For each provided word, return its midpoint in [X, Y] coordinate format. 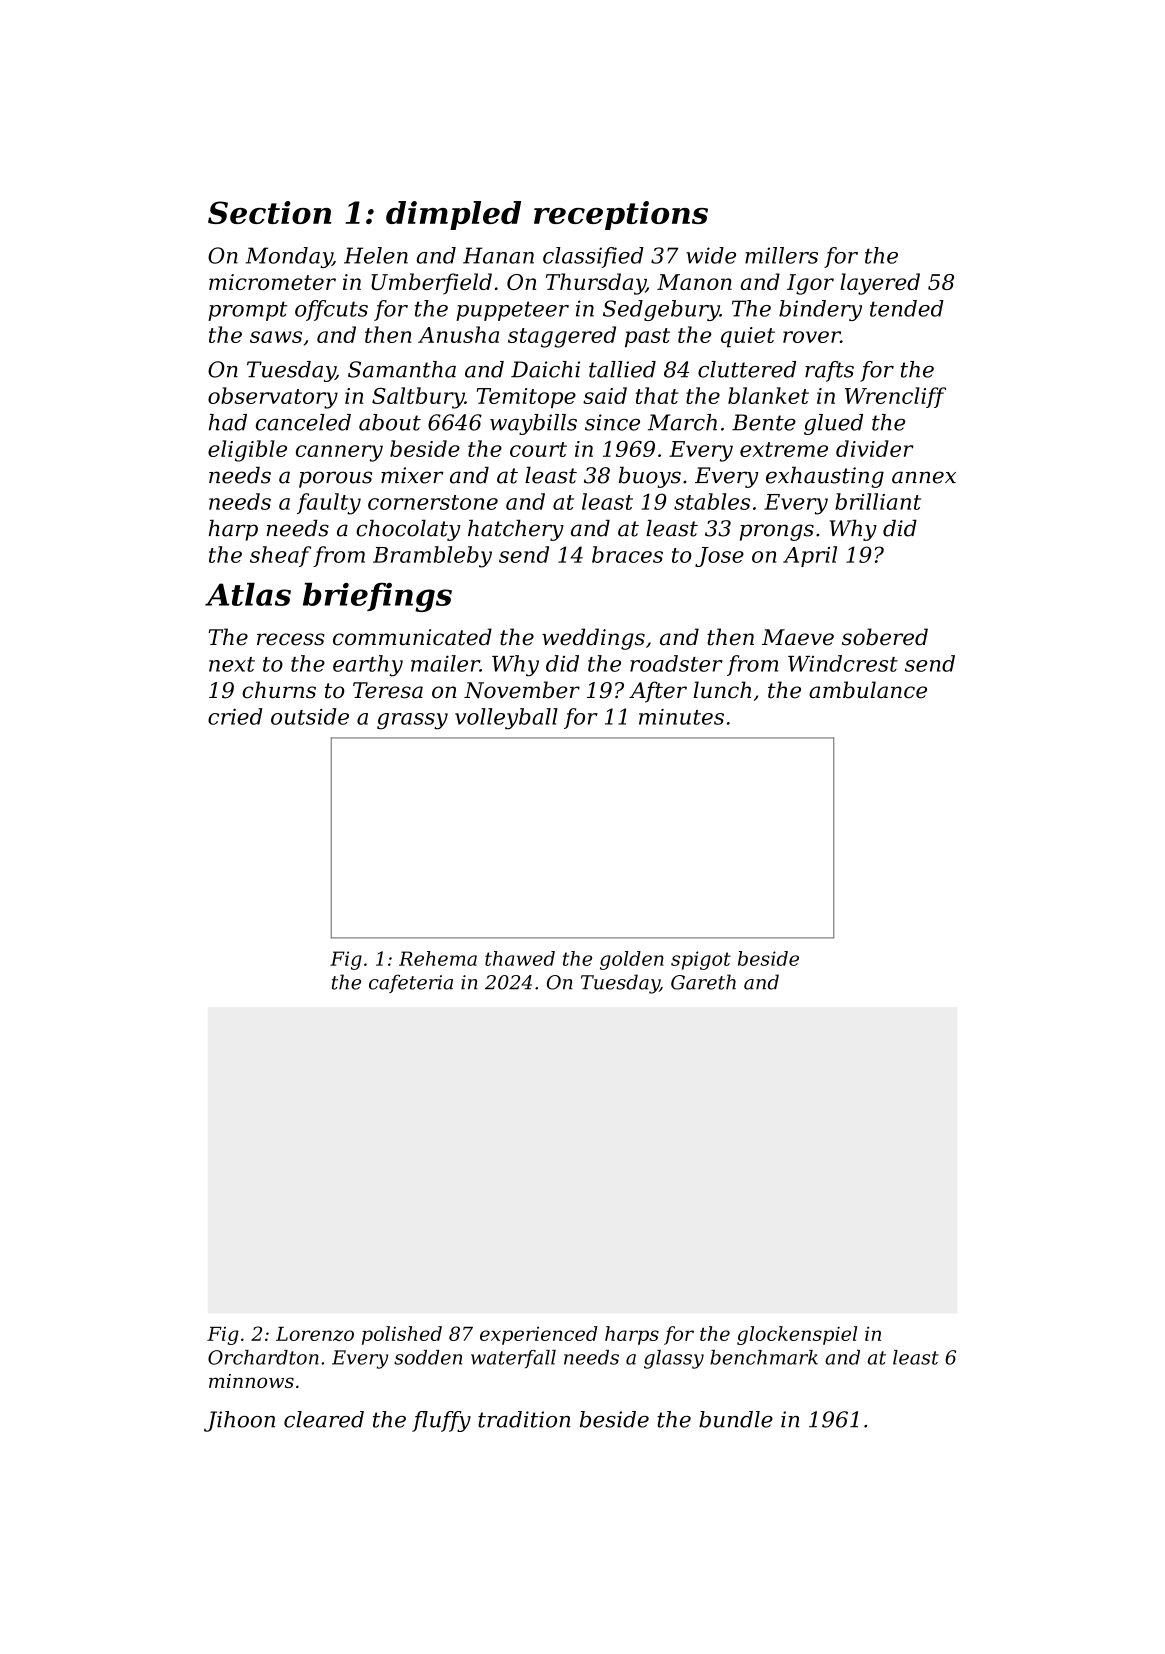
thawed [520, 958]
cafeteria [411, 983]
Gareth [703, 982]
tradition [524, 1419]
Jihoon [239, 1421]
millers [781, 255]
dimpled [453, 215]
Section [269, 212]
